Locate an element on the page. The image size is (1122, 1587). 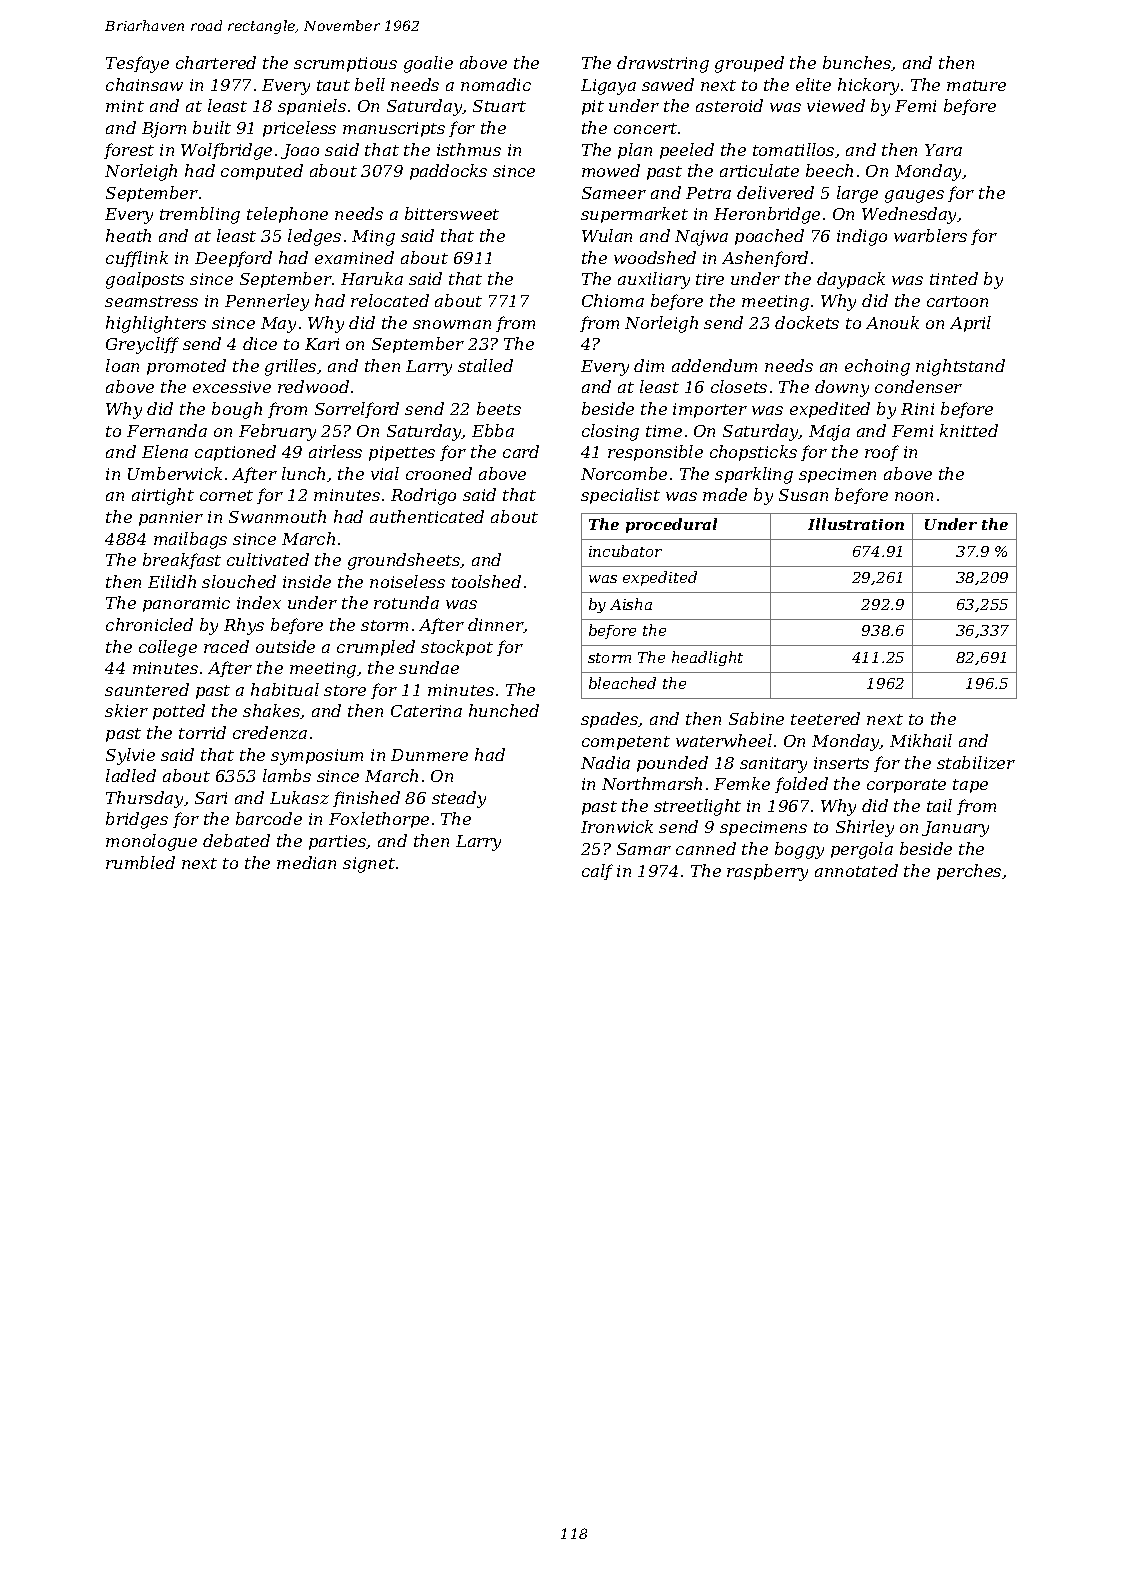
Chioma is located at coordinates (613, 300).
